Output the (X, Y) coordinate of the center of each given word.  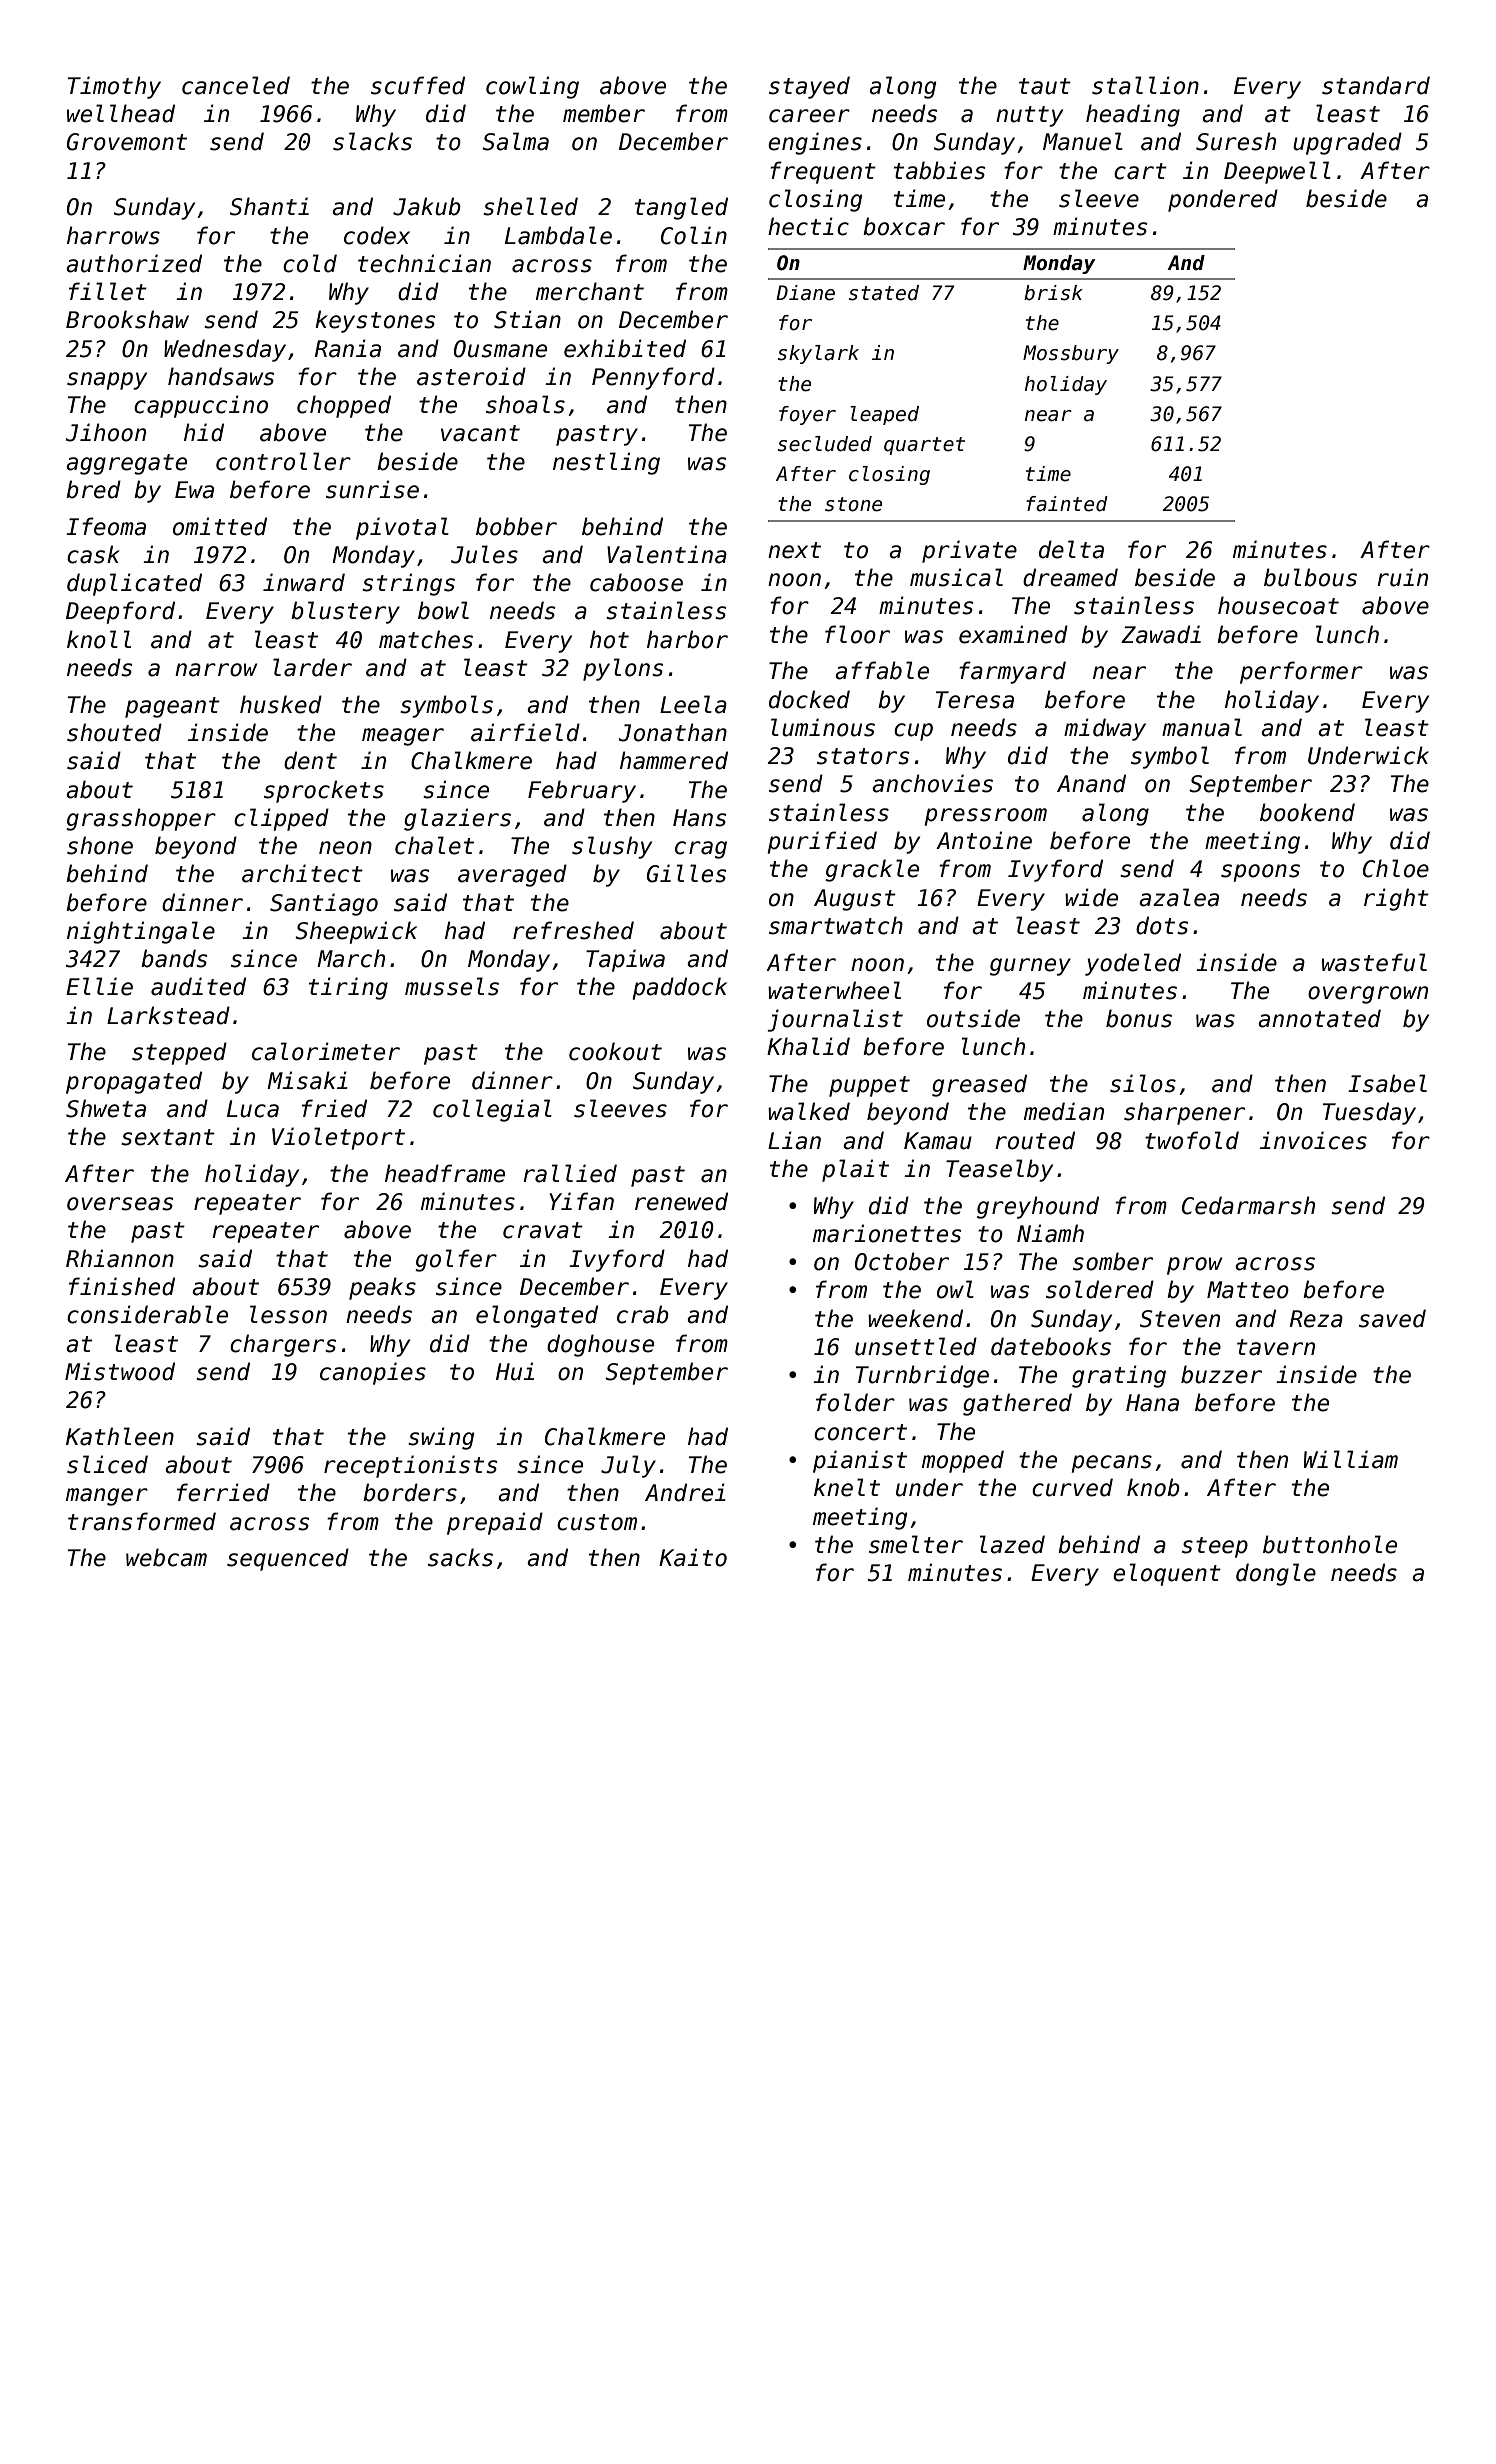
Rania (348, 348)
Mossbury (1071, 354)
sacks (460, 1557)
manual (1202, 727)
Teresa (975, 700)
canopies (373, 1373)
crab (643, 1314)
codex (377, 235)
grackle (872, 870)
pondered (1223, 200)
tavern (1276, 1347)
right (1396, 899)
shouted (114, 732)
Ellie (99, 986)
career (809, 116)
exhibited (625, 348)
